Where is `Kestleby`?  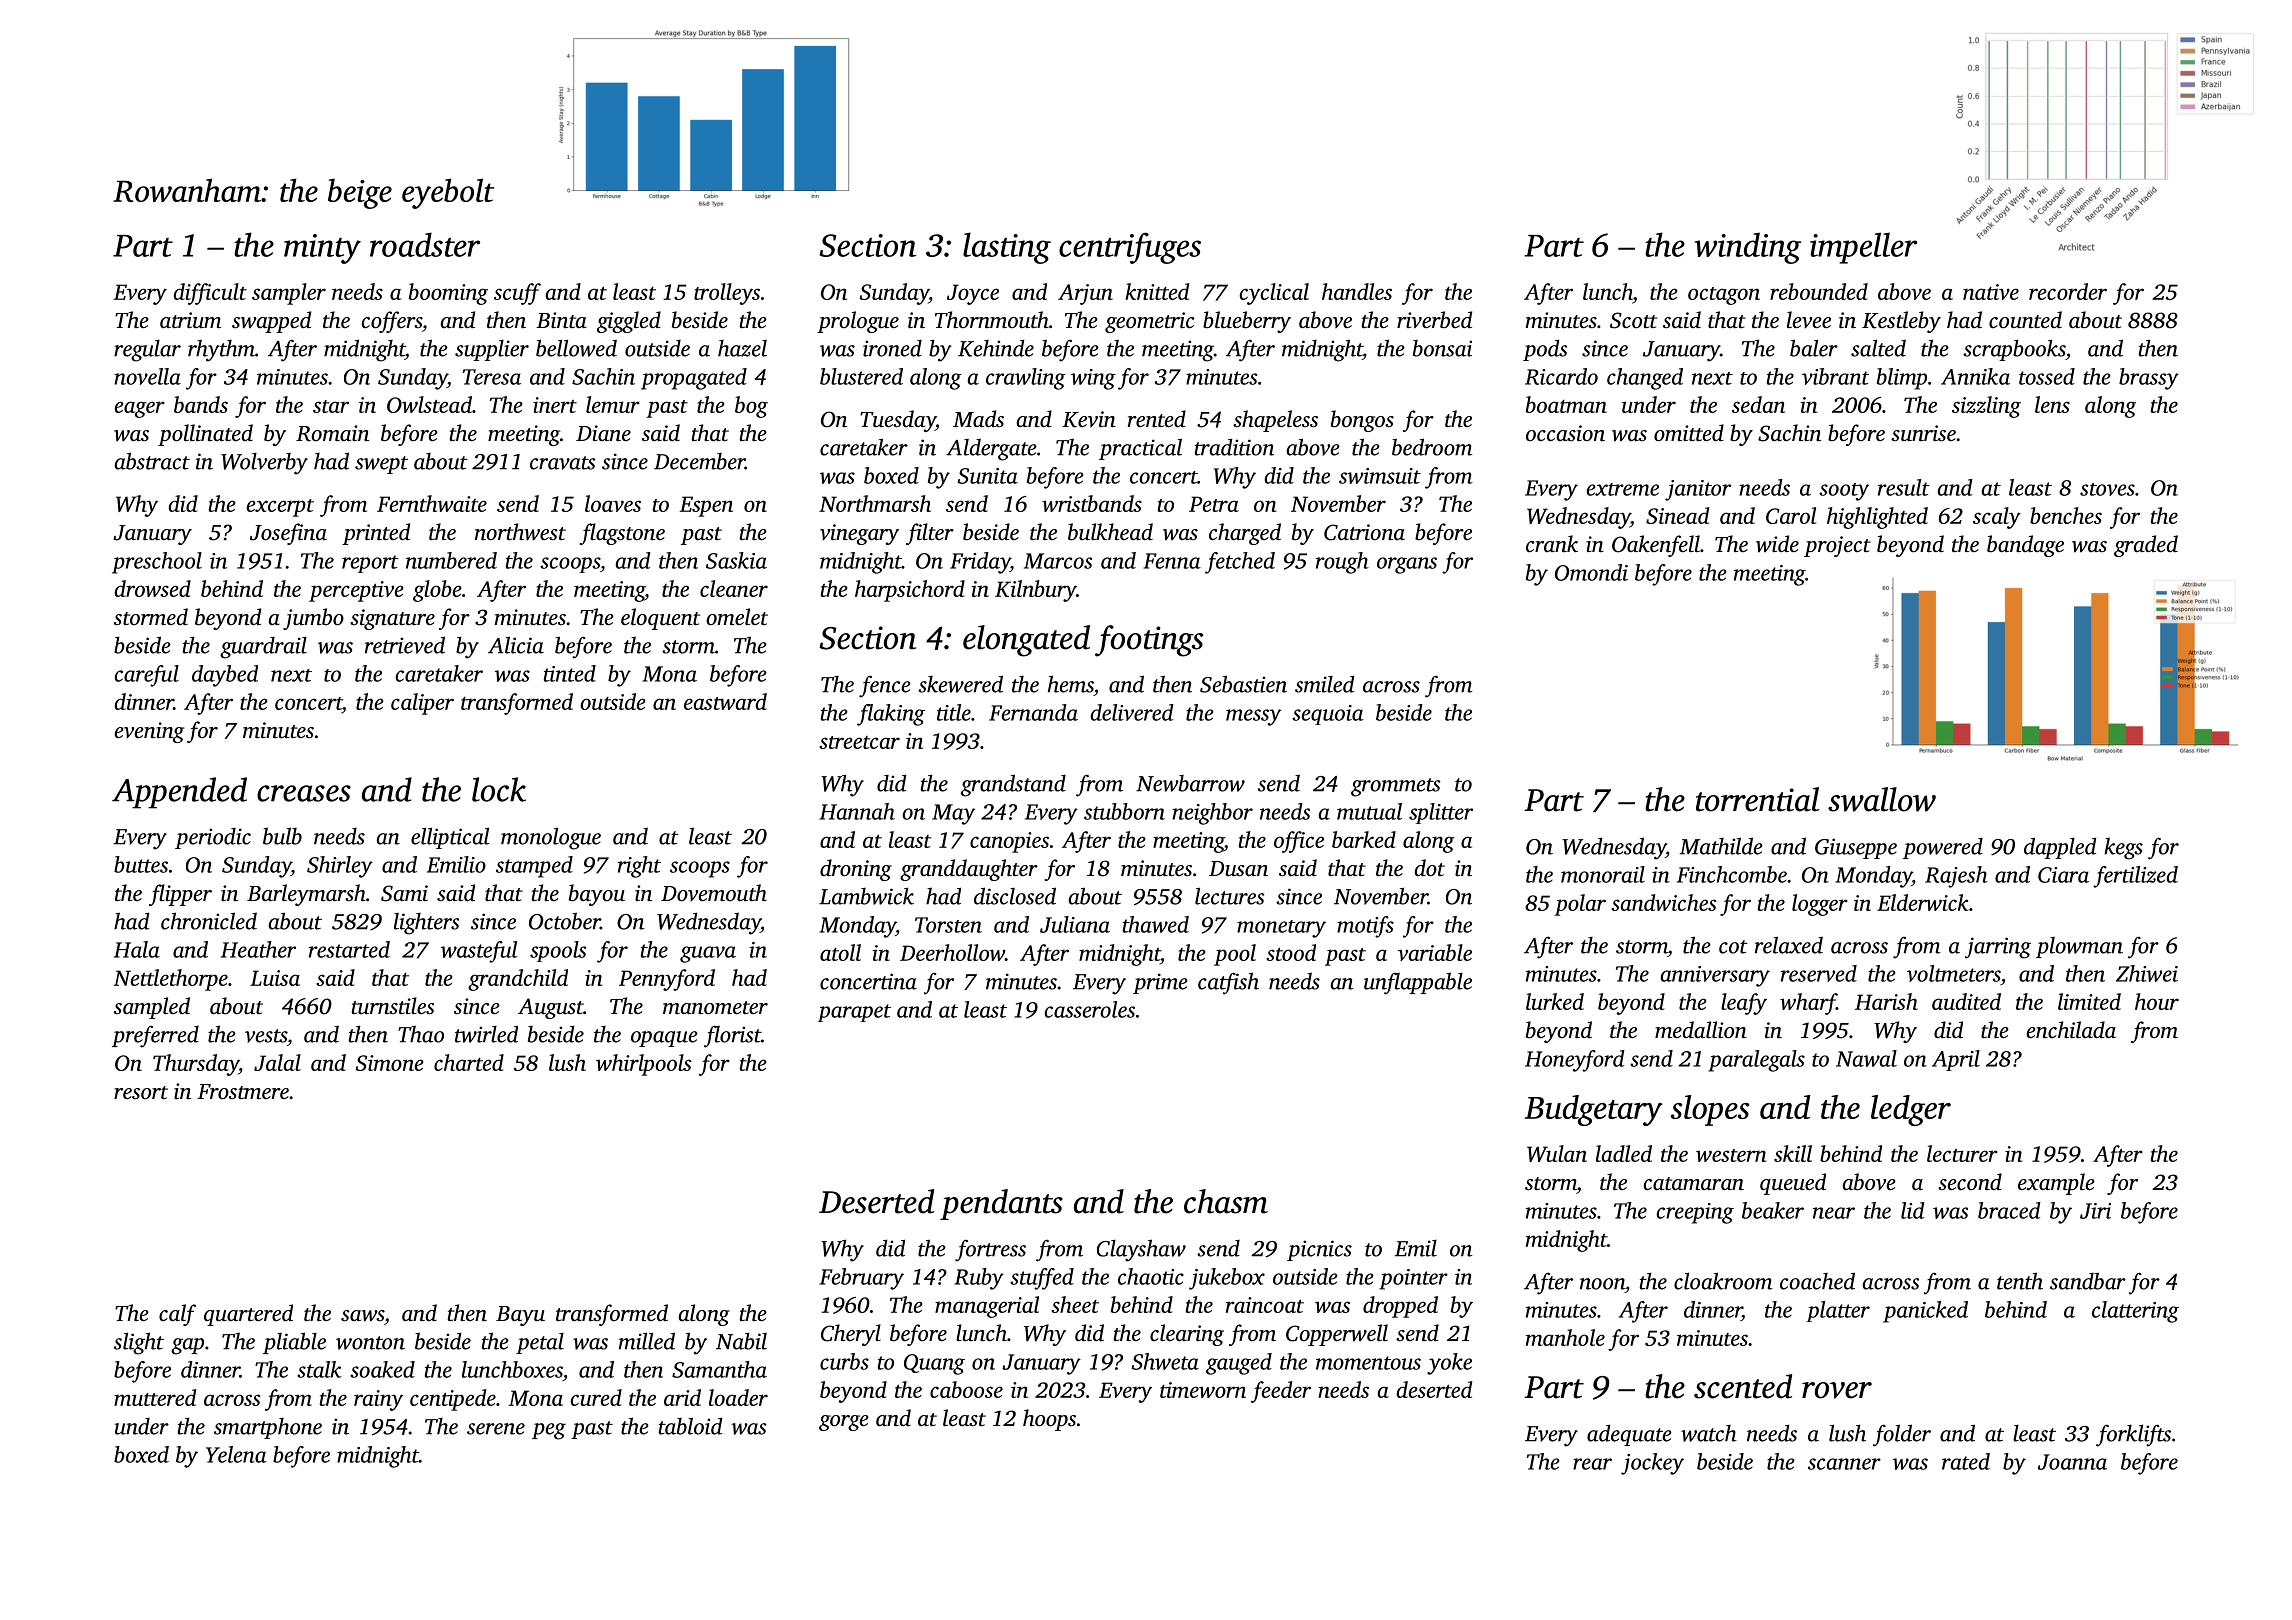 Kestleby is located at coordinates (1901, 322).
